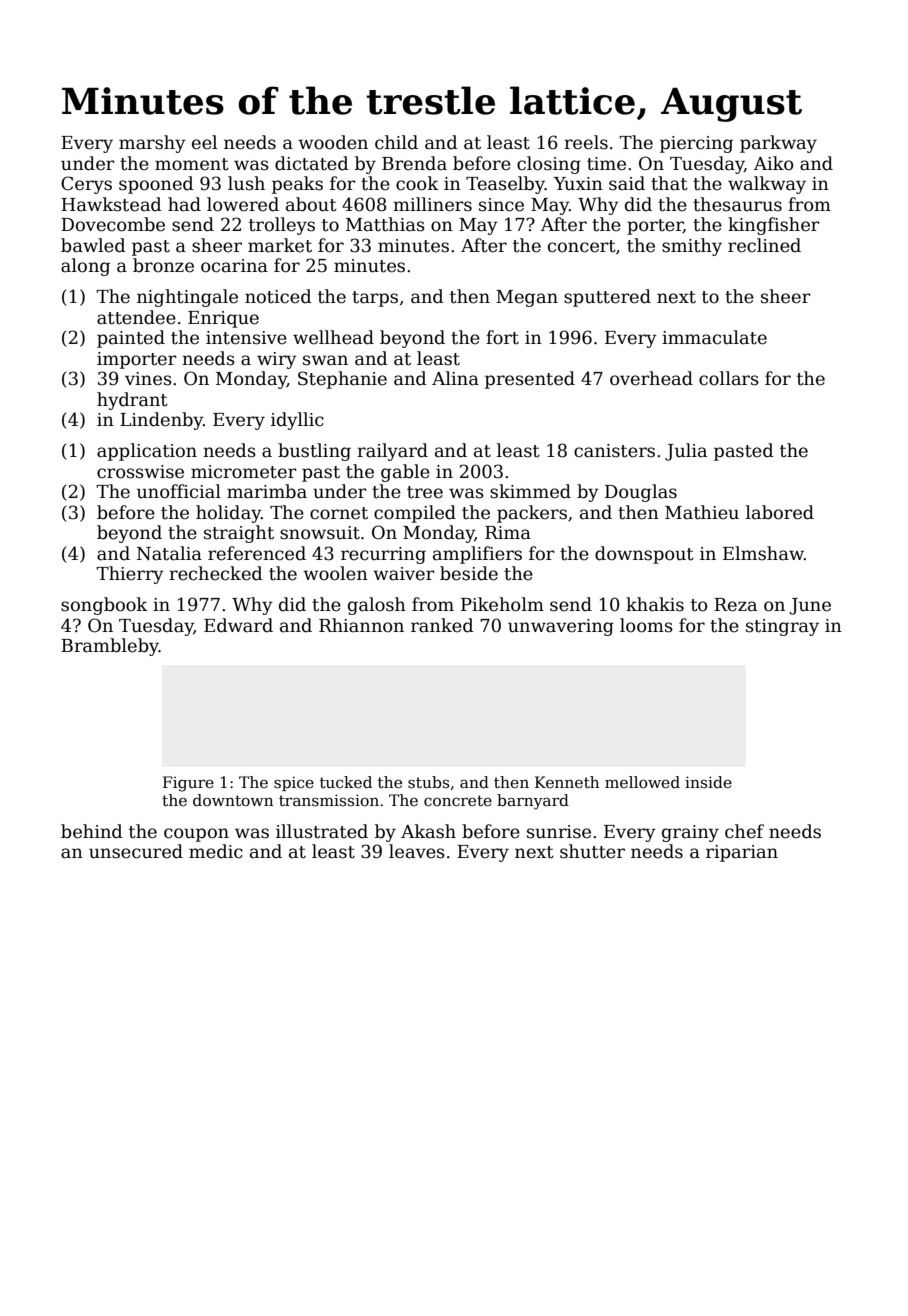 The height and width of the document is (1316, 908). Describe the element at coordinates (735, 605) in the document. I see `Reza` at that location.
